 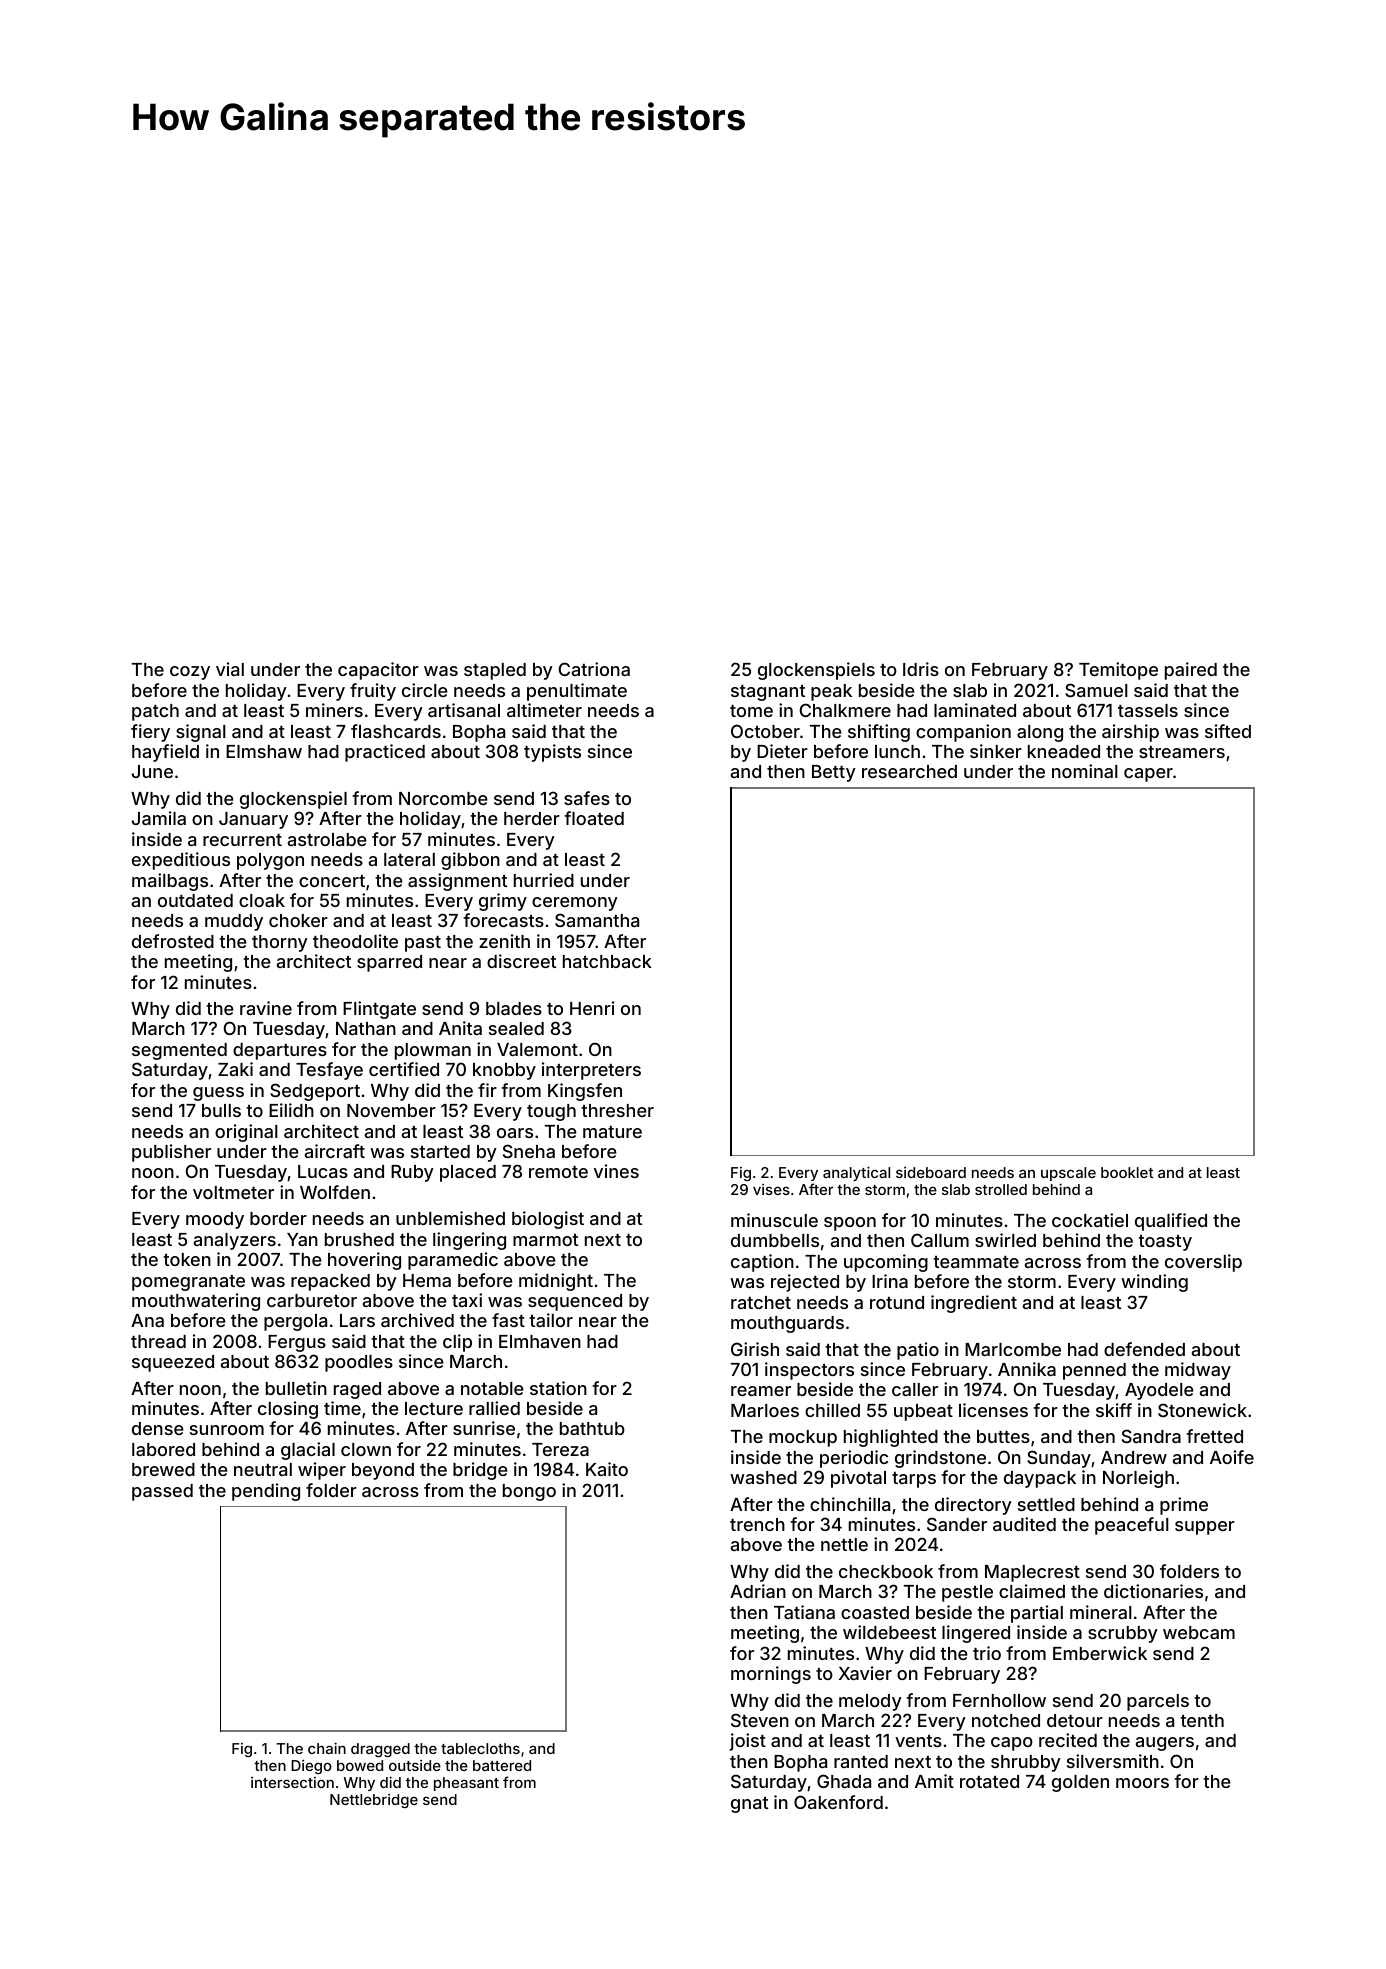 What do you see at coordinates (412, 1173) in the document?
I see `Ruby` at bounding box center [412, 1173].
